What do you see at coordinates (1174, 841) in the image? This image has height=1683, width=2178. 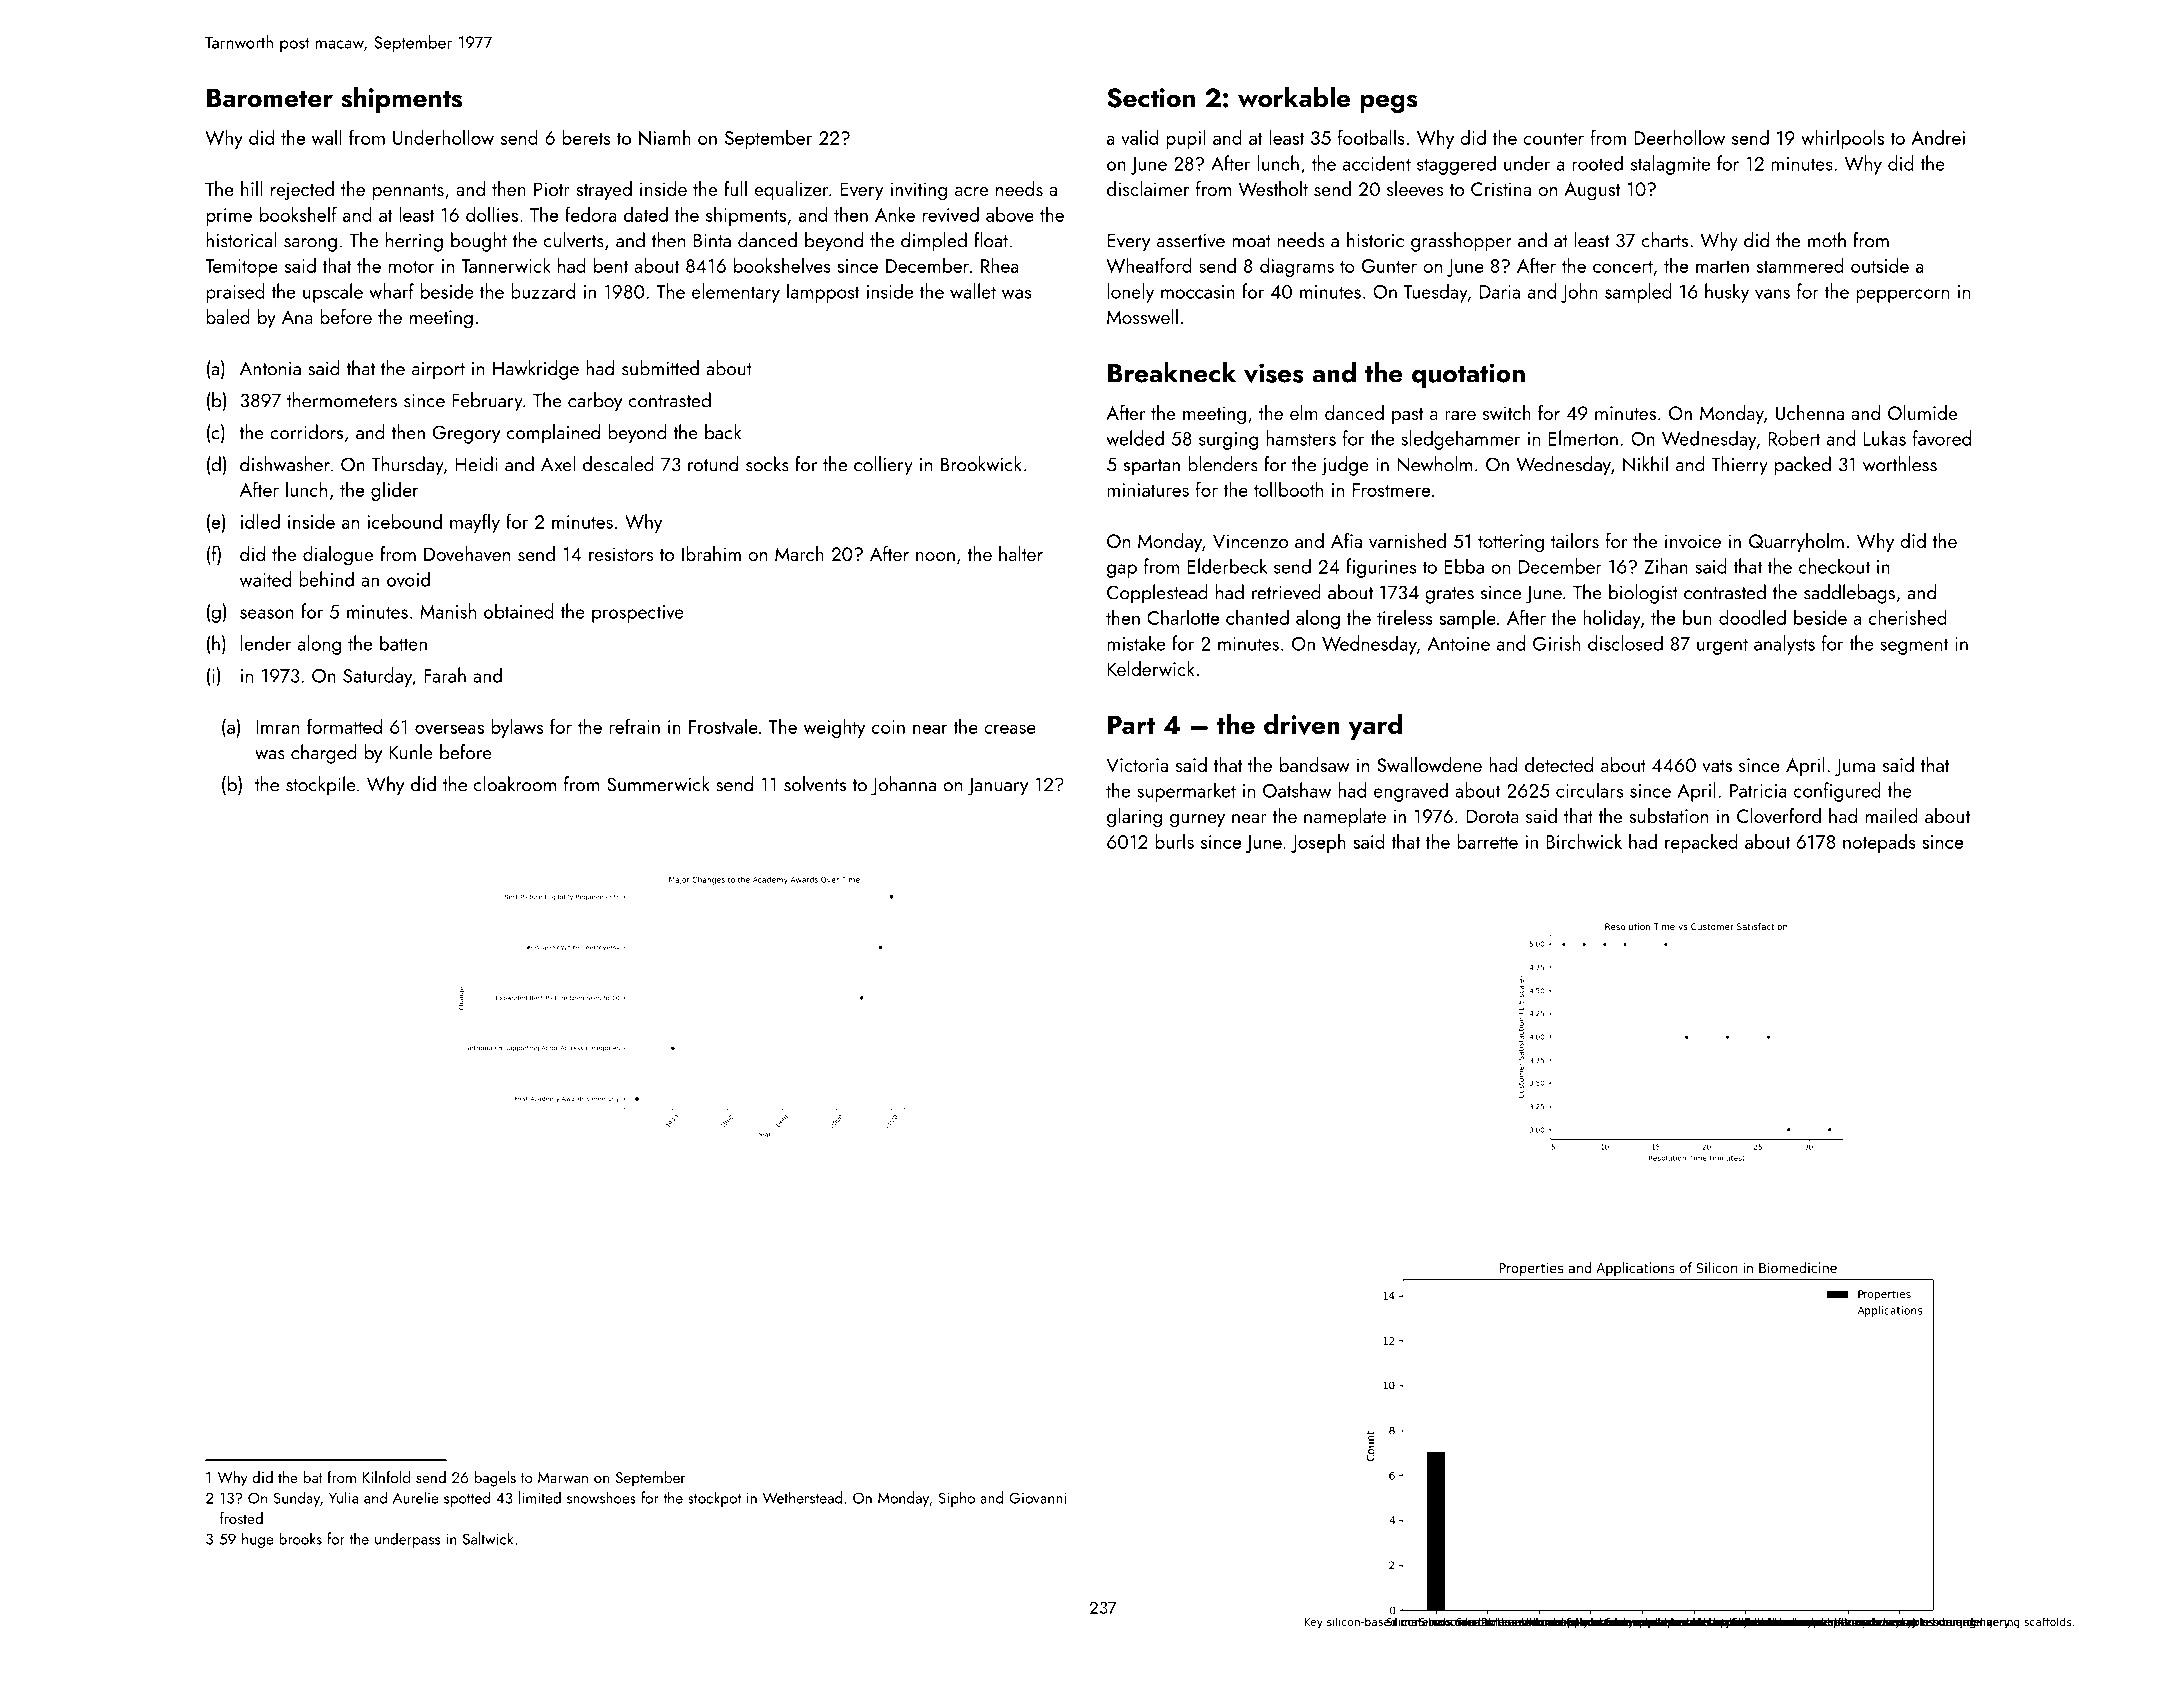 I see `burls` at bounding box center [1174, 841].
